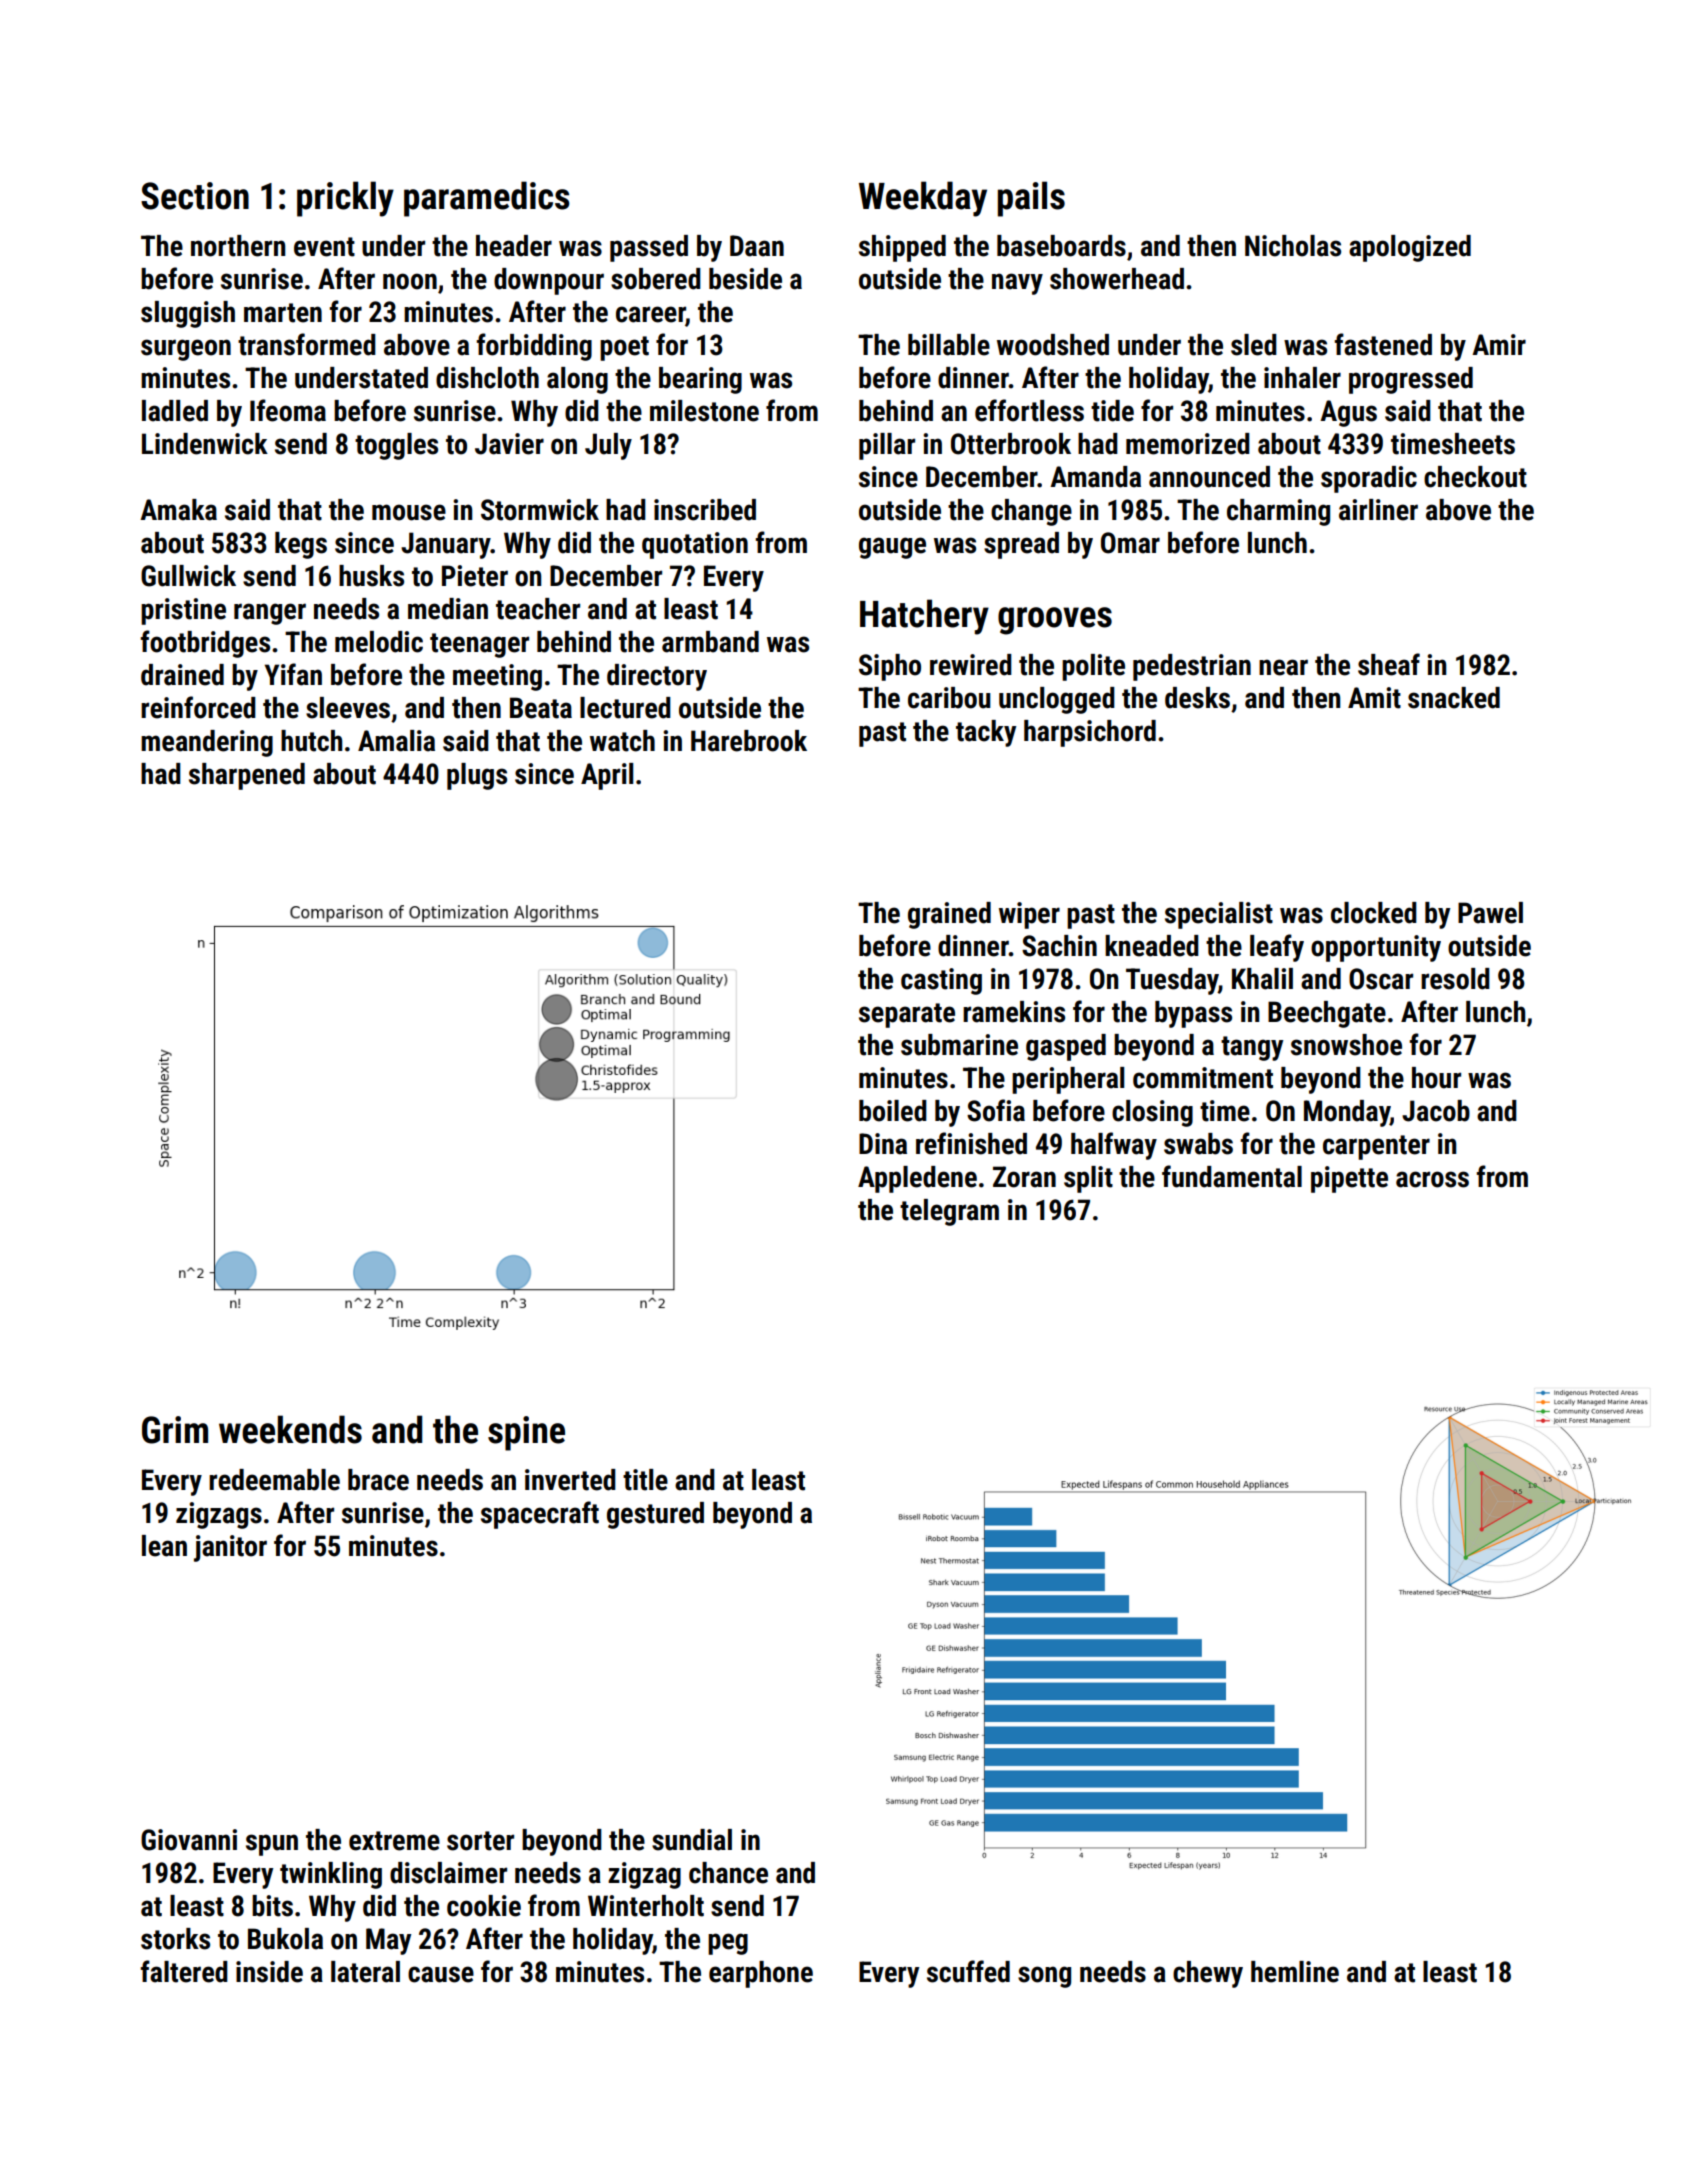 This screenshot has width=1683, height=2178. What do you see at coordinates (540, 510) in the screenshot?
I see `Stormwick` at bounding box center [540, 510].
